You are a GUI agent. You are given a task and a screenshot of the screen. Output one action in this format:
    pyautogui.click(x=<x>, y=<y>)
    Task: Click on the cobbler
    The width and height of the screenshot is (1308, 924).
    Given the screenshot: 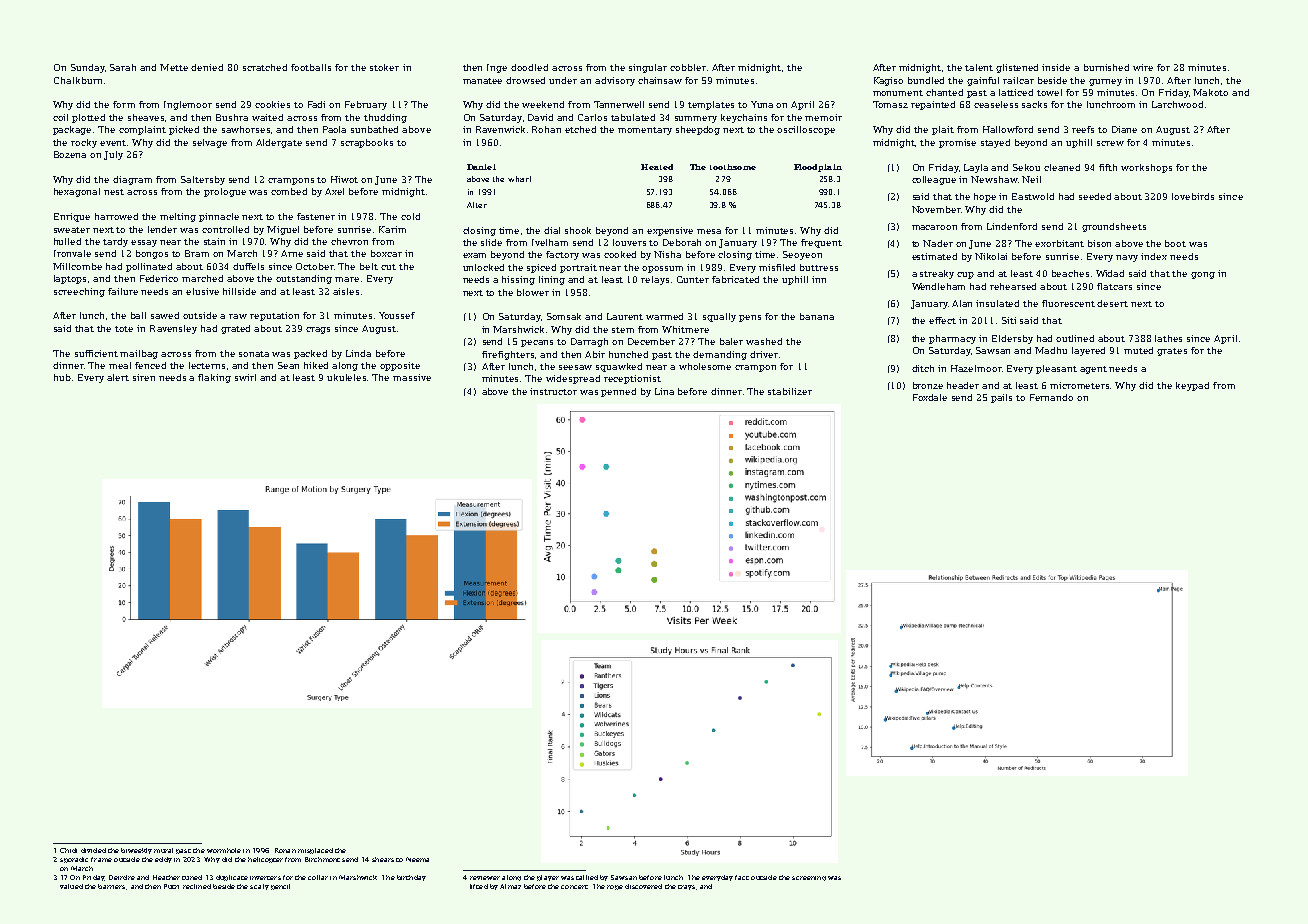 What is the action you would take?
    pyautogui.click(x=688, y=67)
